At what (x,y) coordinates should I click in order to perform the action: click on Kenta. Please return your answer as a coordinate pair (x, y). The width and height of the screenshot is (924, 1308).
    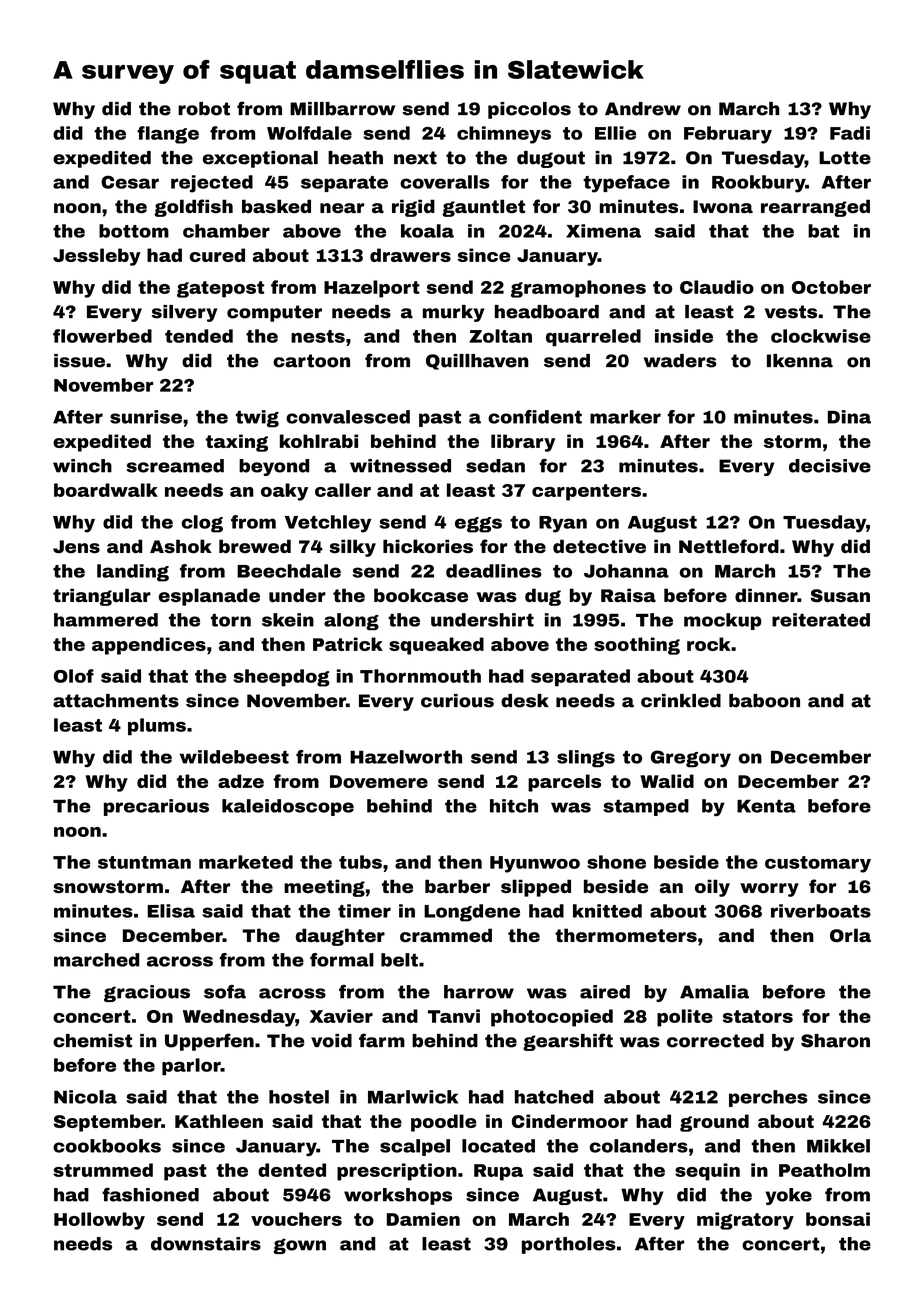
    Looking at the image, I should click on (766, 806).
